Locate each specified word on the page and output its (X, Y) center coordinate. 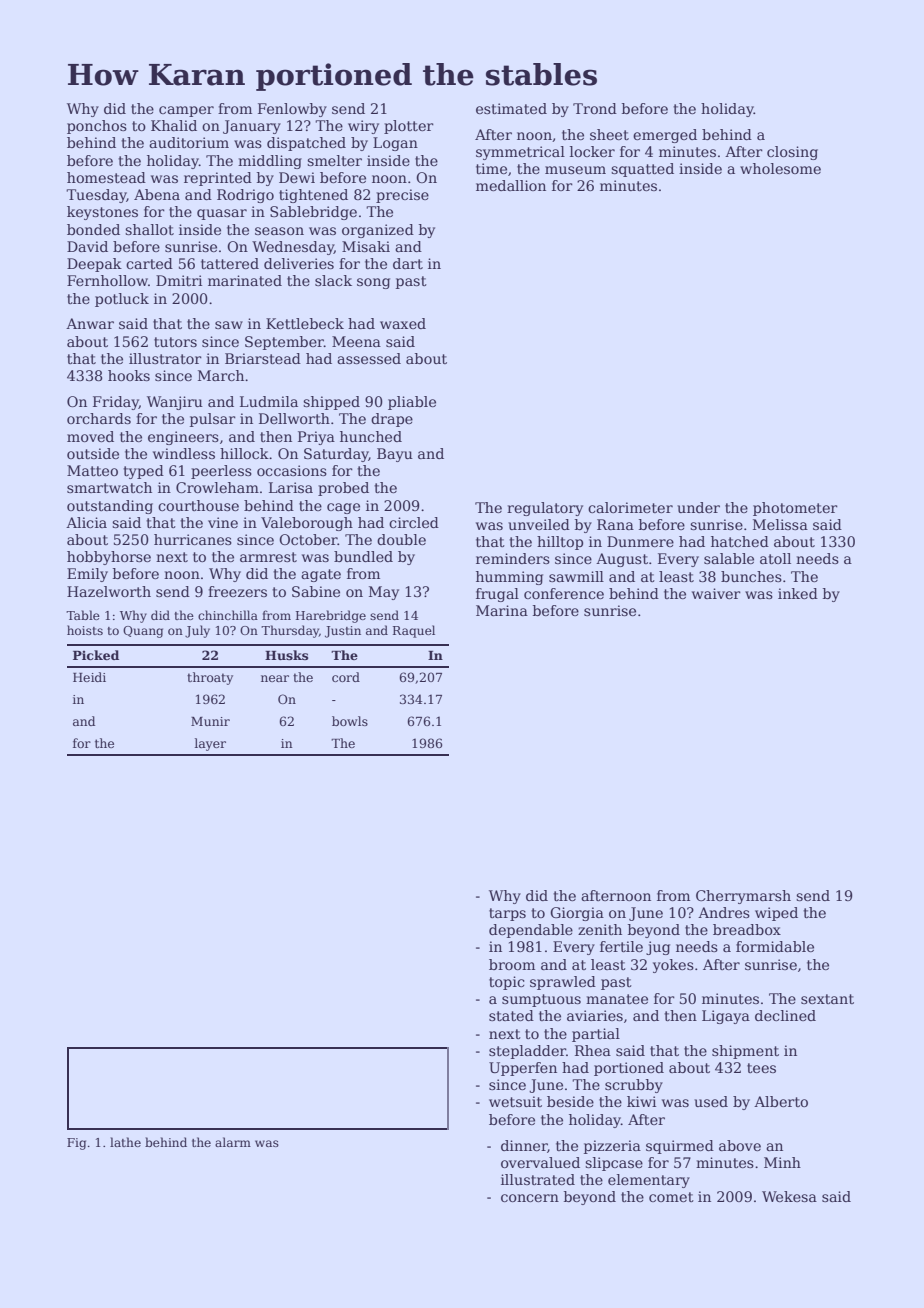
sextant (827, 999)
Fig (76, 1144)
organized (378, 231)
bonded (93, 229)
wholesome (780, 168)
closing (792, 153)
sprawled (563, 983)
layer (210, 744)
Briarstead (263, 358)
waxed (403, 323)
